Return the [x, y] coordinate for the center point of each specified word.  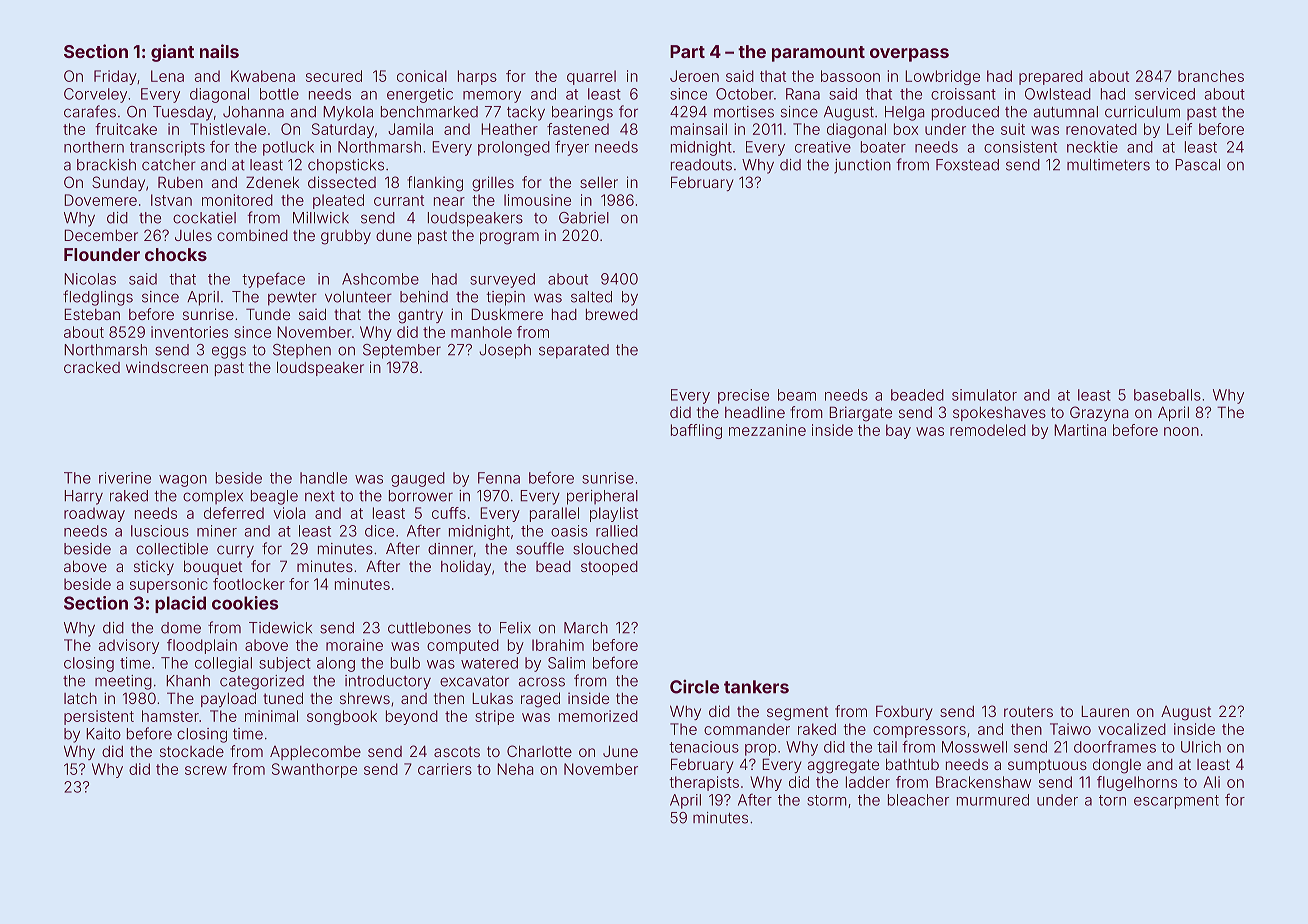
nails [219, 51]
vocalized [1132, 729]
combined [252, 235]
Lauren [1105, 711]
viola [289, 513]
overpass [909, 55]
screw [206, 770]
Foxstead [967, 165]
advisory [129, 646]
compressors [919, 732]
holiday [466, 567]
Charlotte [539, 751]
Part [687, 51]
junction [862, 166]
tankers [756, 687]
